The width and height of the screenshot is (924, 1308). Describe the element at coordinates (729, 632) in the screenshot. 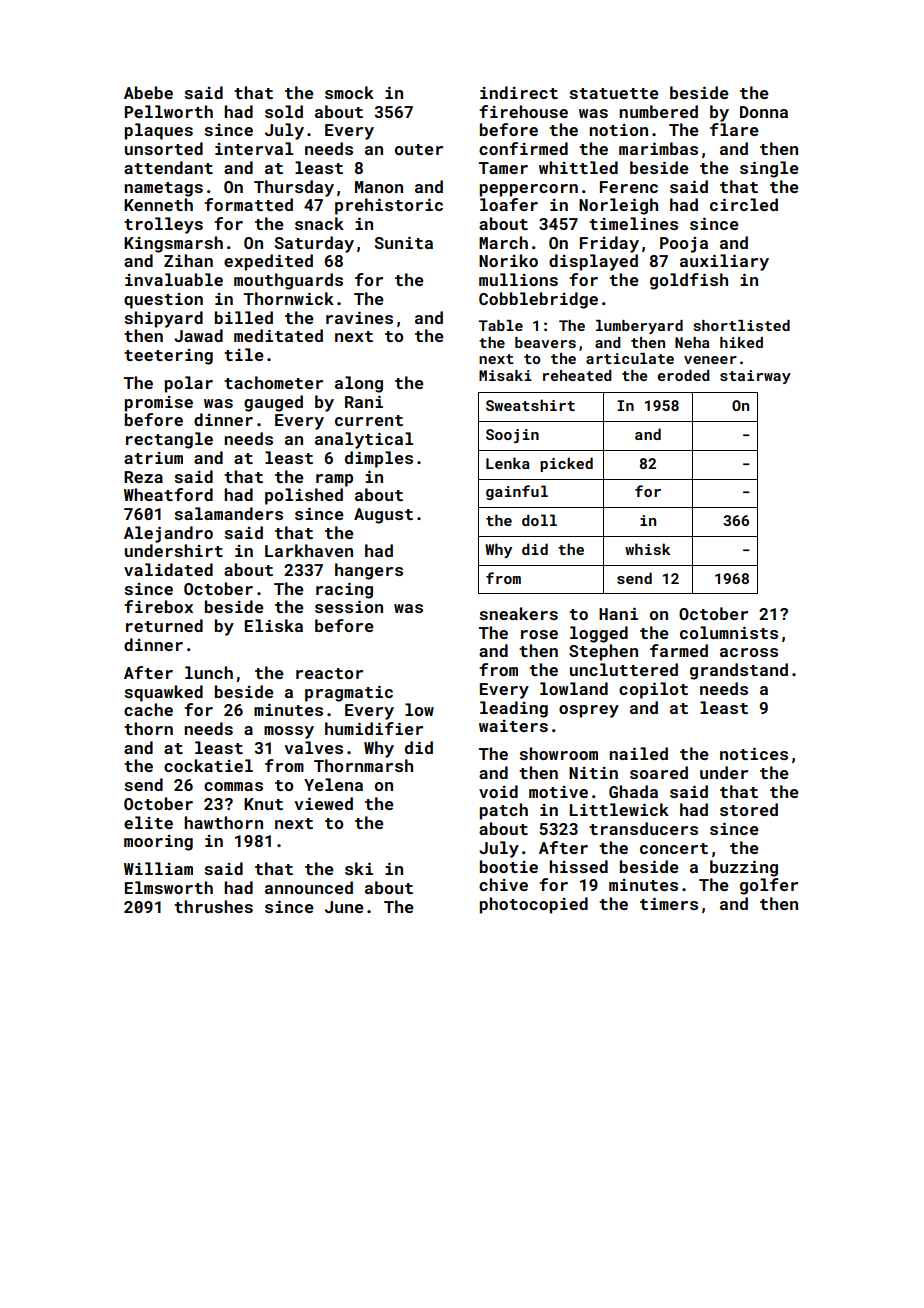

I see `columnists` at that location.
